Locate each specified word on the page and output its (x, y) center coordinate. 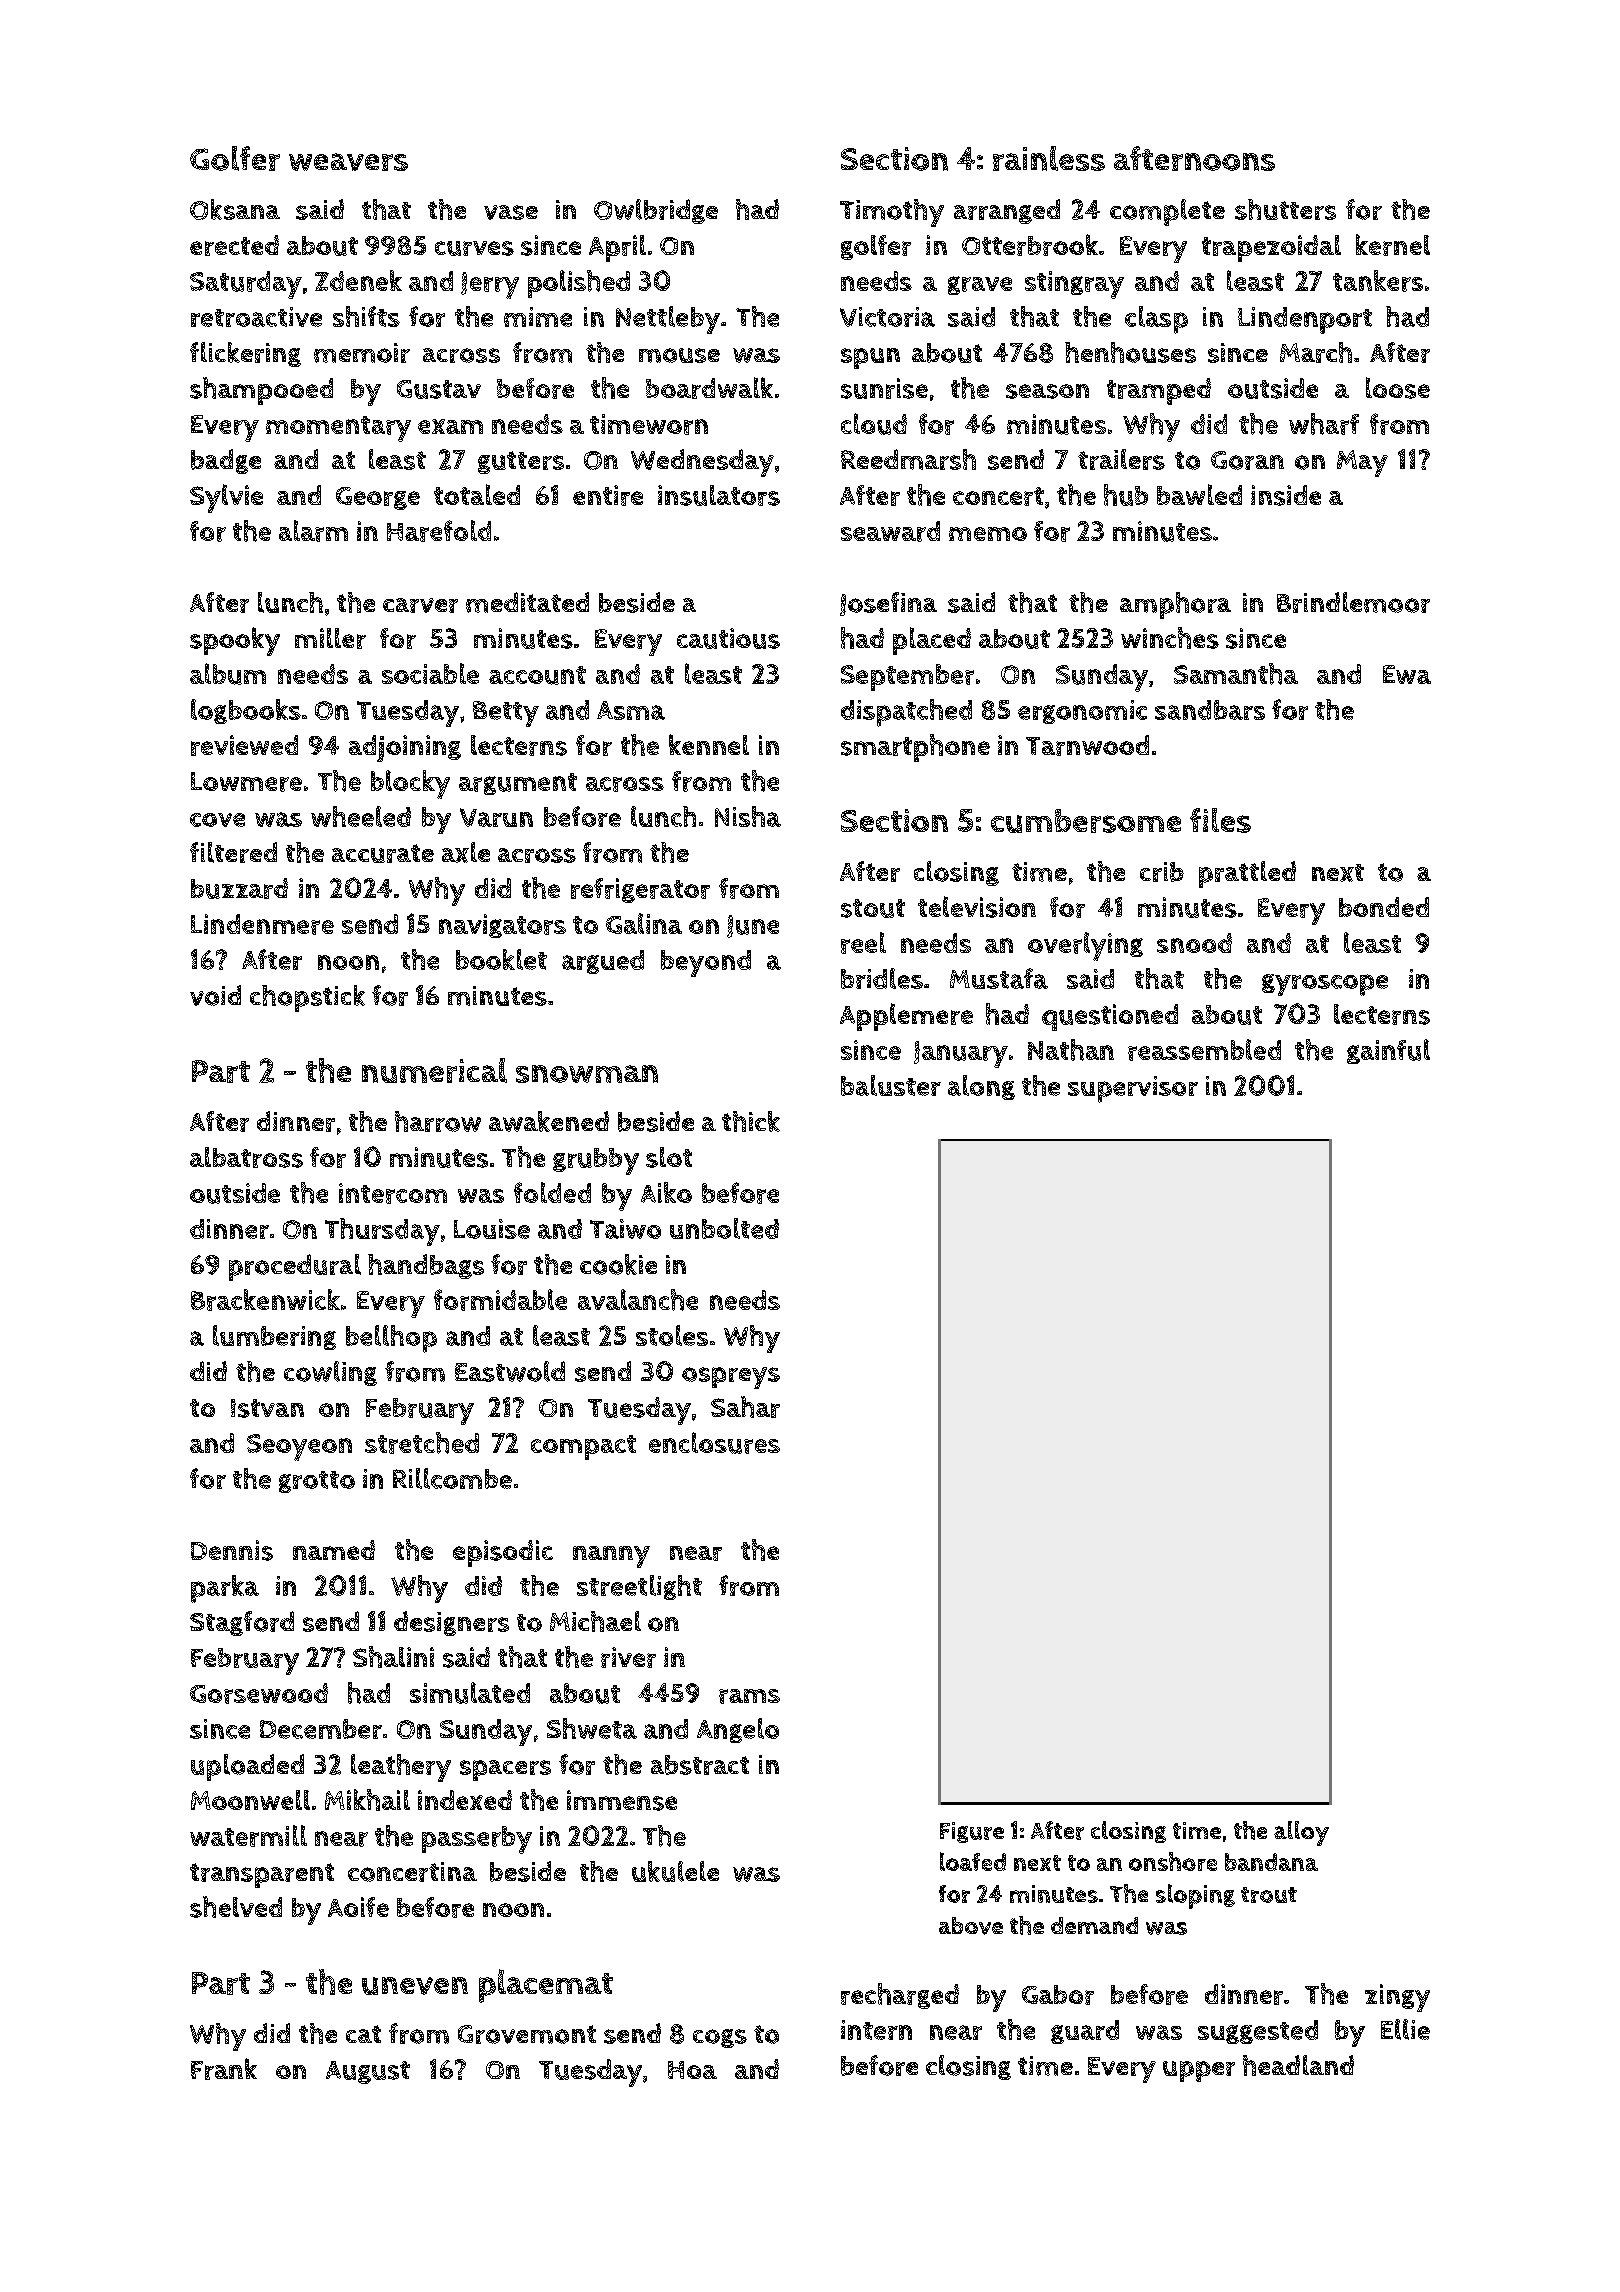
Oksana (235, 209)
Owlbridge (656, 211)
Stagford (242, 1623)
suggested (1258, 2032)
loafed (973, 1861)
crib (1162, 872)
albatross (246, 1157)
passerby (477, 1840)
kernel (1393, 245)
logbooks (246, 711)
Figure (972, 1832)
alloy (1301, 1833)
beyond (706, 963)
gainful (1388, 1051)
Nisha (748, 816)
